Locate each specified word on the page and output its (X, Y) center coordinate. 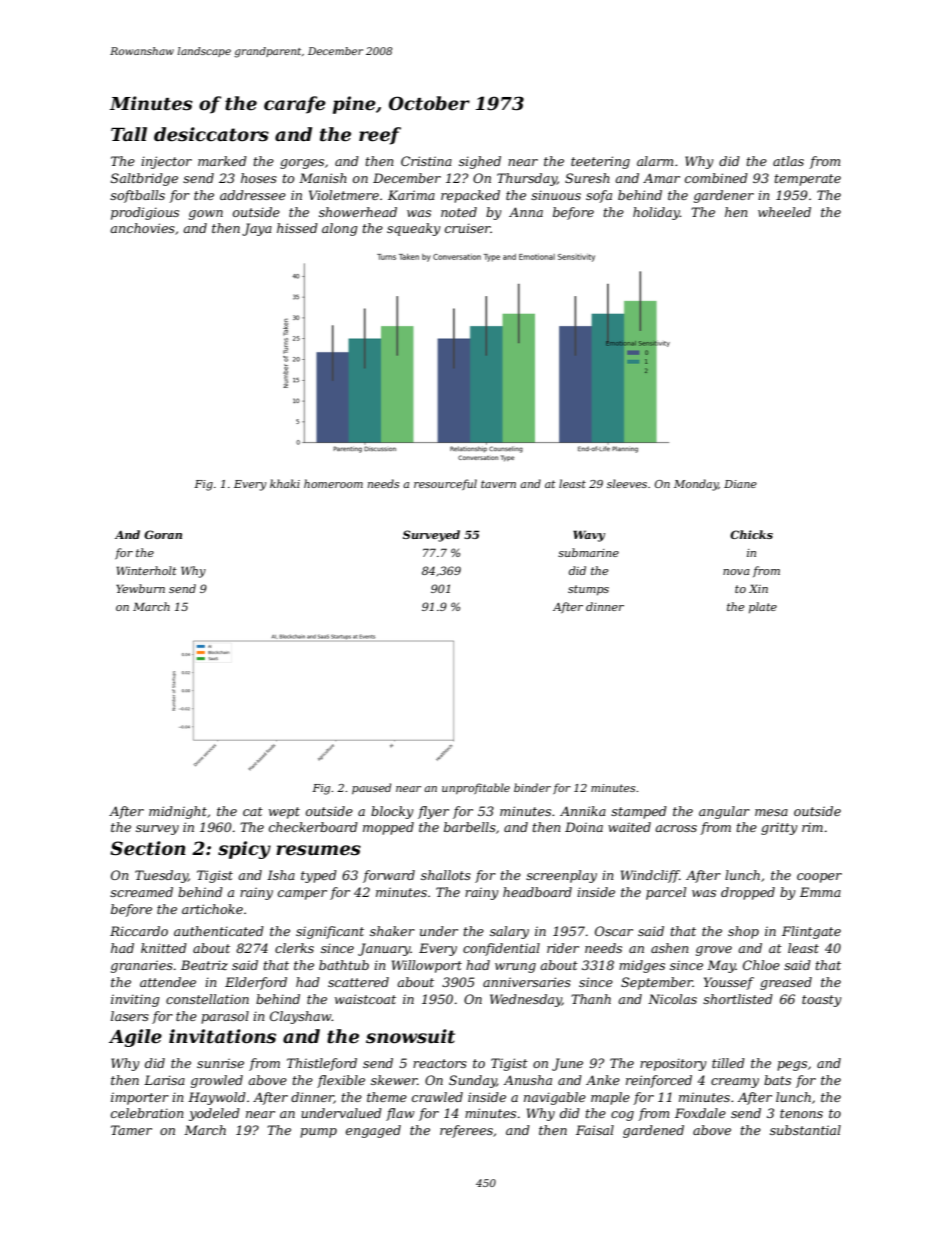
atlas (788, 161)
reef (380, 136)
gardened (653, 1131)
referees (466, 1131)
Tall (129, 134)
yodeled (214, 1114)
